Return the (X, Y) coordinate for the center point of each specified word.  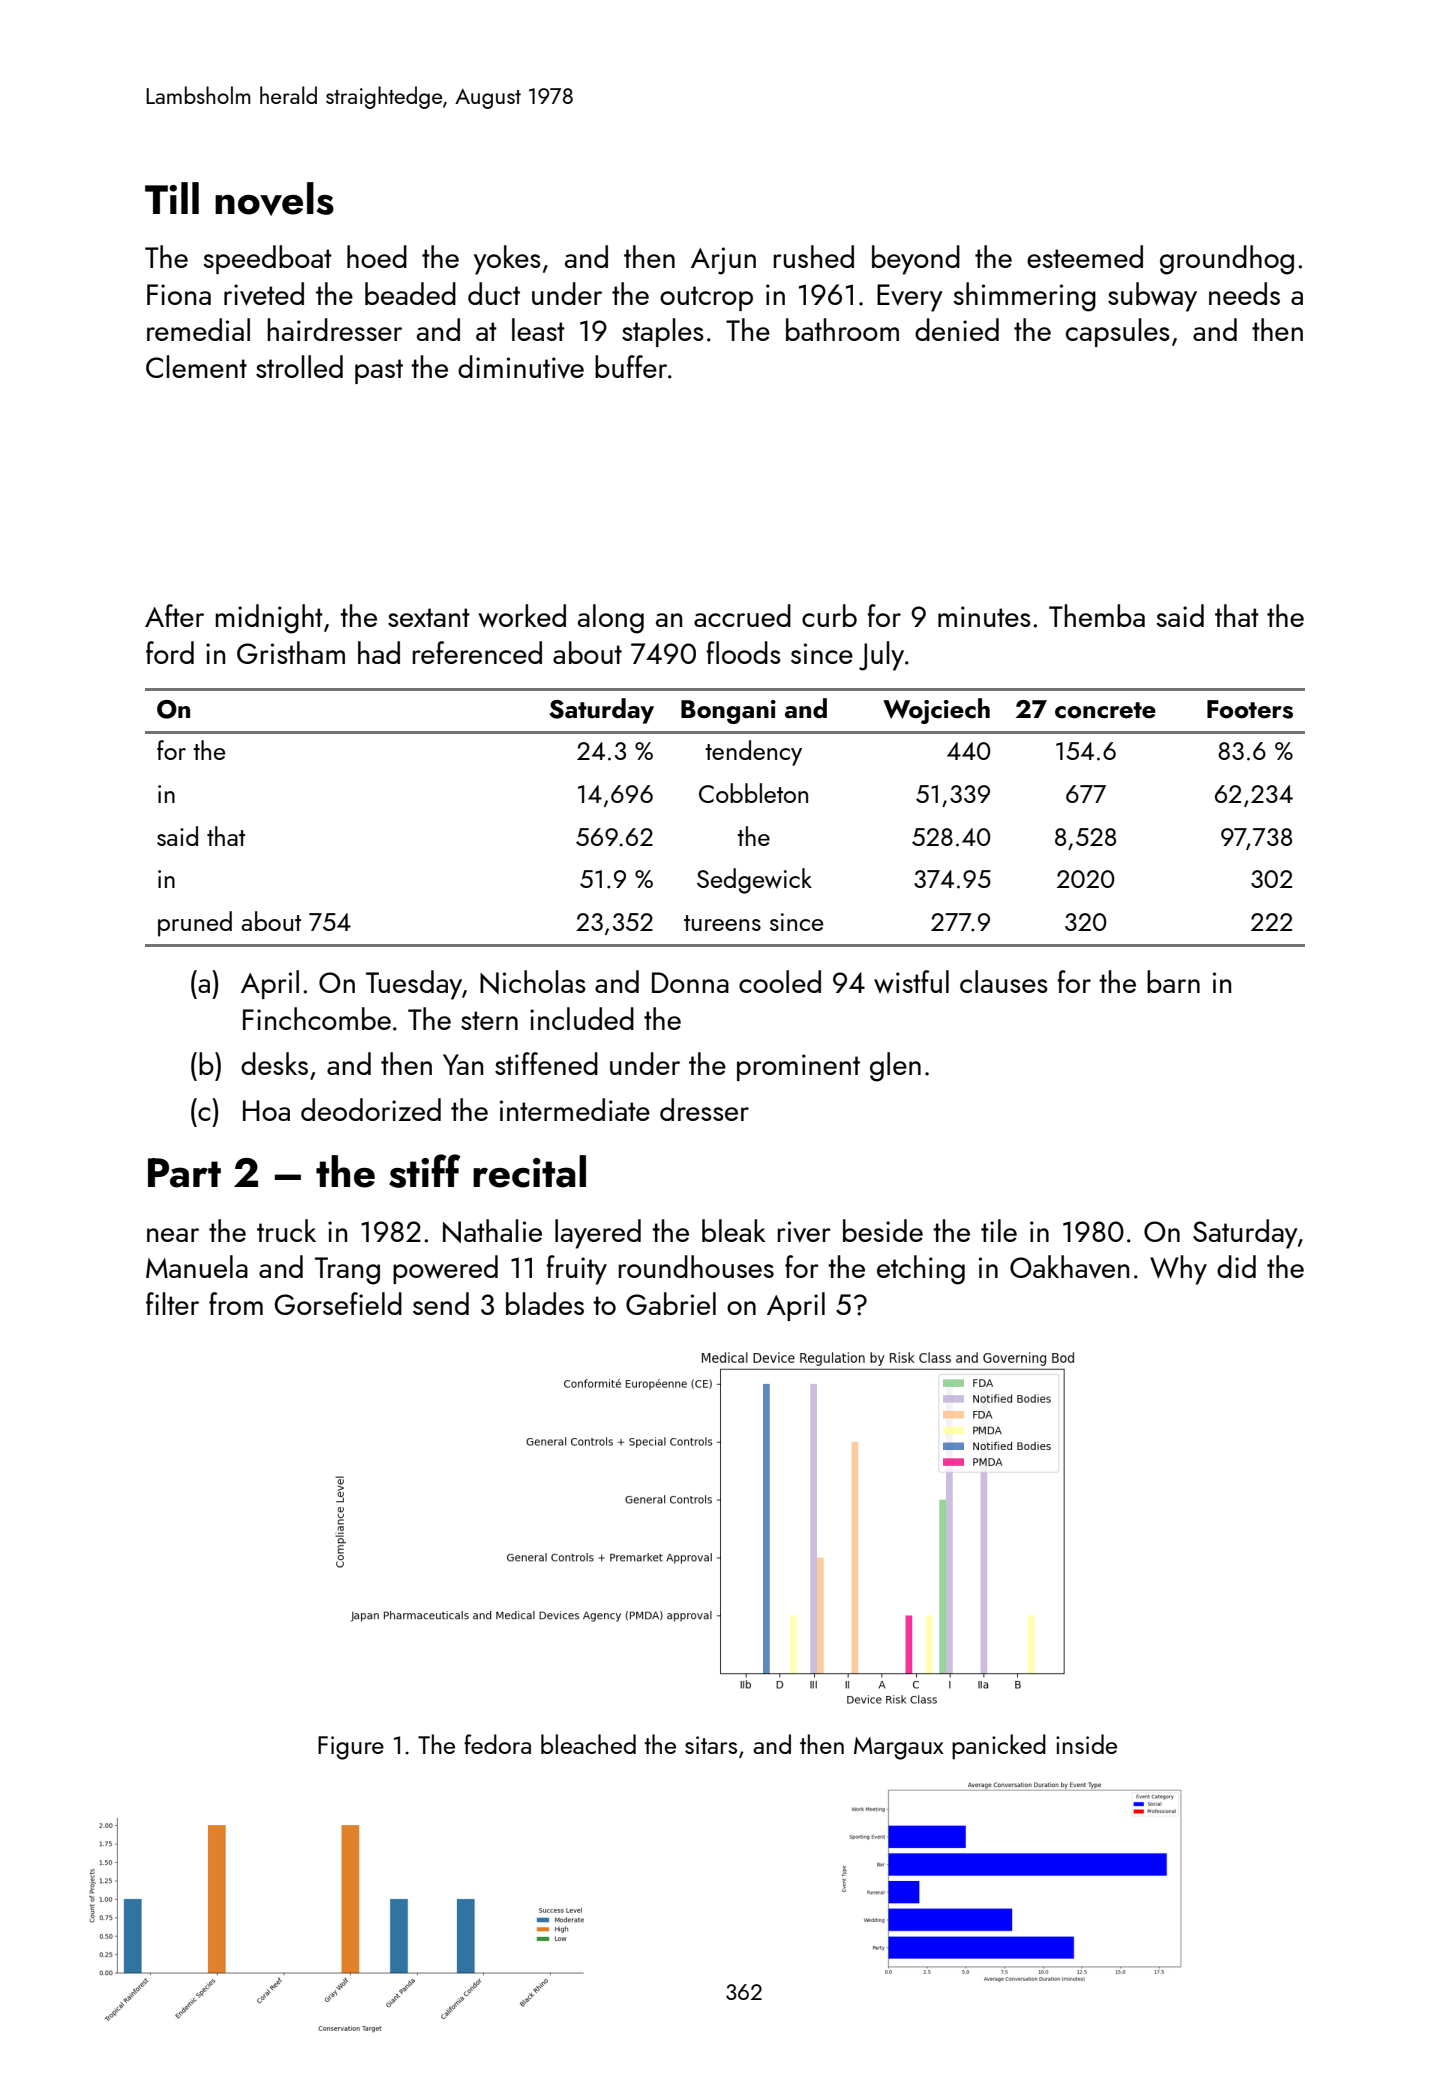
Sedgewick (754, 881)
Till (172, 198)
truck (286, 1230)
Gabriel (671, 1303)
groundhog (1227, 260)
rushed (814, 256)
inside (1086, 1744)
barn (1173, 981)
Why (1178, 1270)
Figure (351, 1748)
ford (170, 652)
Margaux (899, 1748)
